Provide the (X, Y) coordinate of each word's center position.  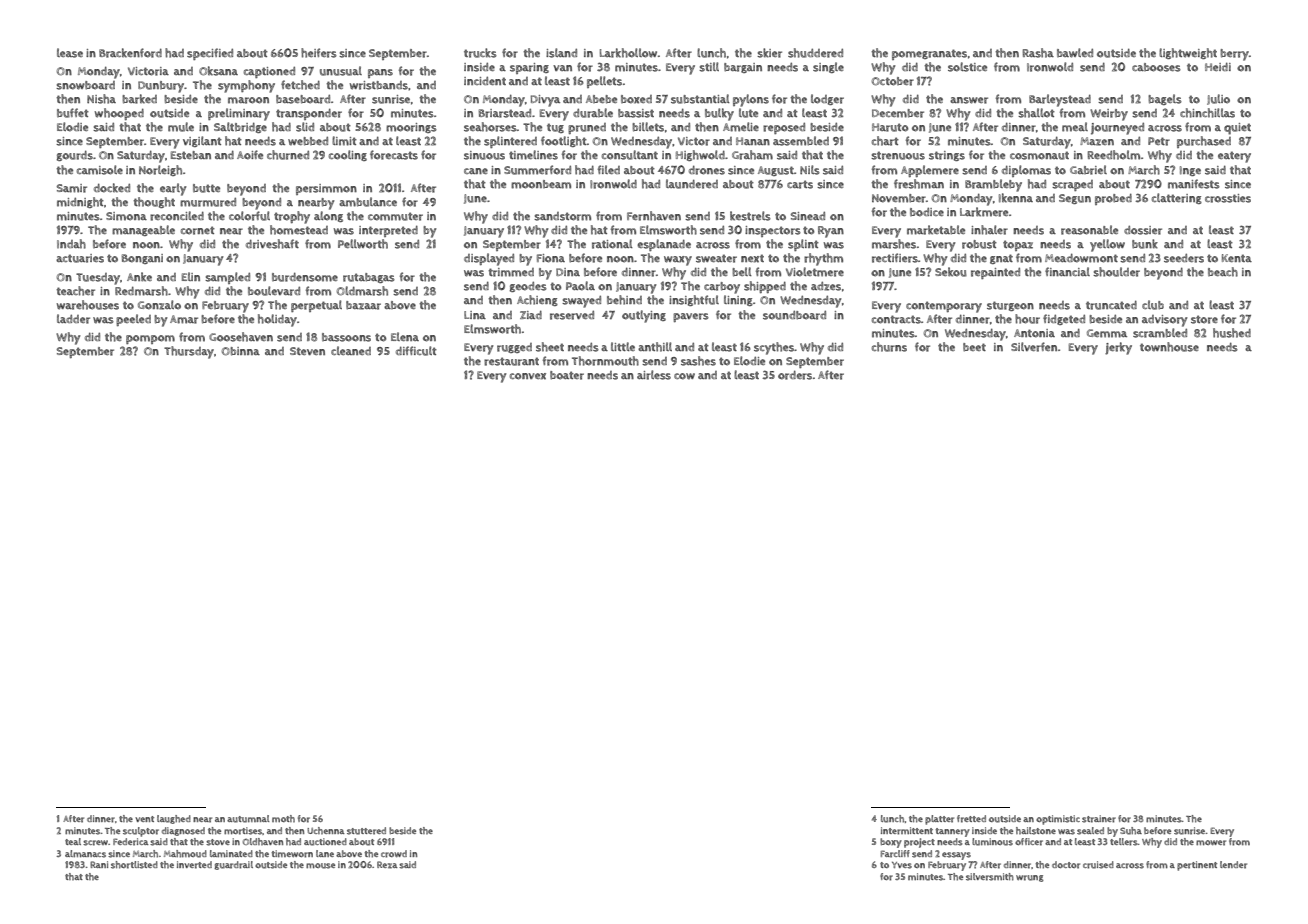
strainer (1099, 819)
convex (528, 376)
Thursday (189, 352)
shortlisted (134, 865)
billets (648, 127)
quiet (1237, 129)
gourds (75, 156)
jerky (1118, 348)
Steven (307, 351)
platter (939, 820)
